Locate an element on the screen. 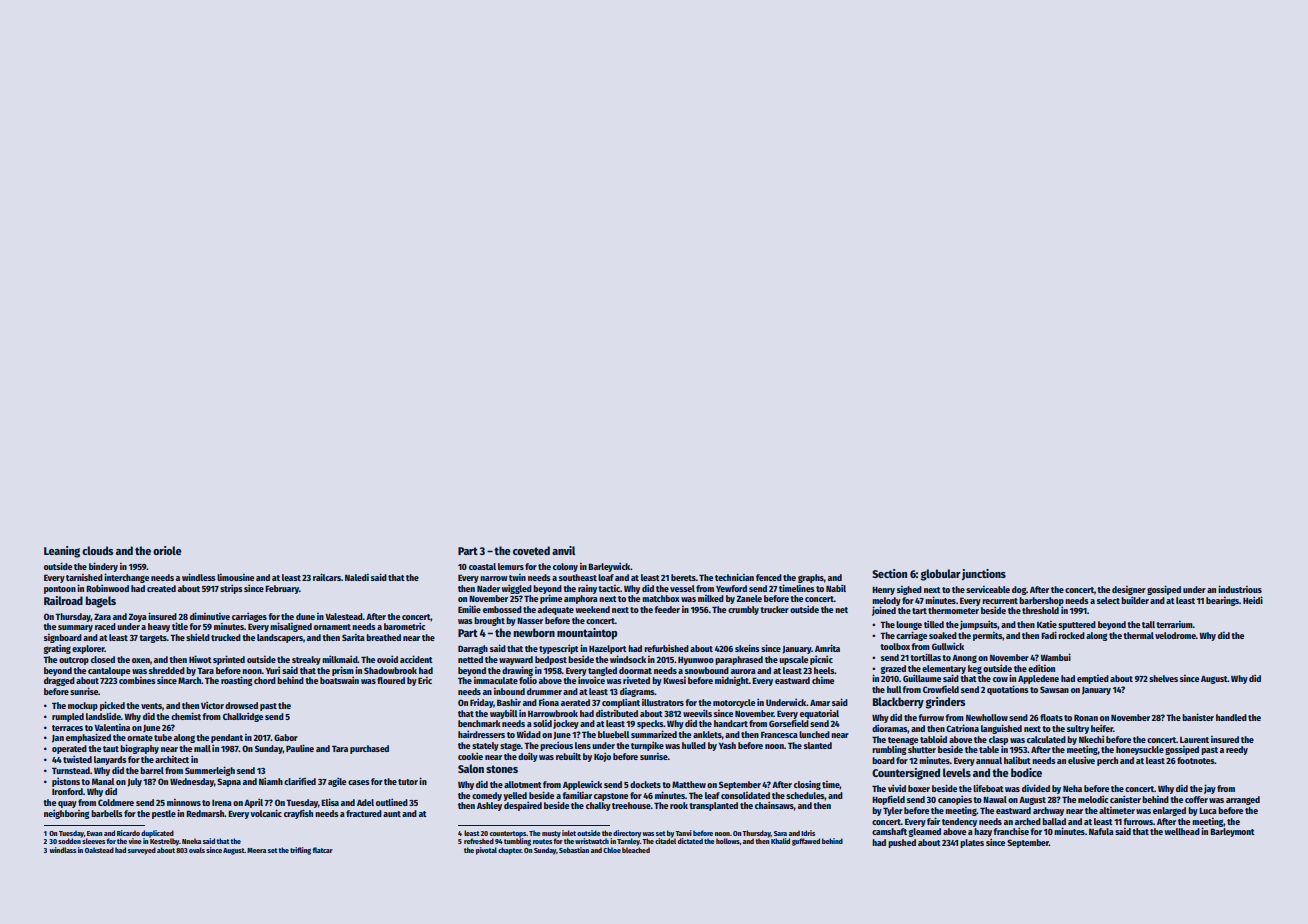  crumbly is located at coordinates (743, 610).
